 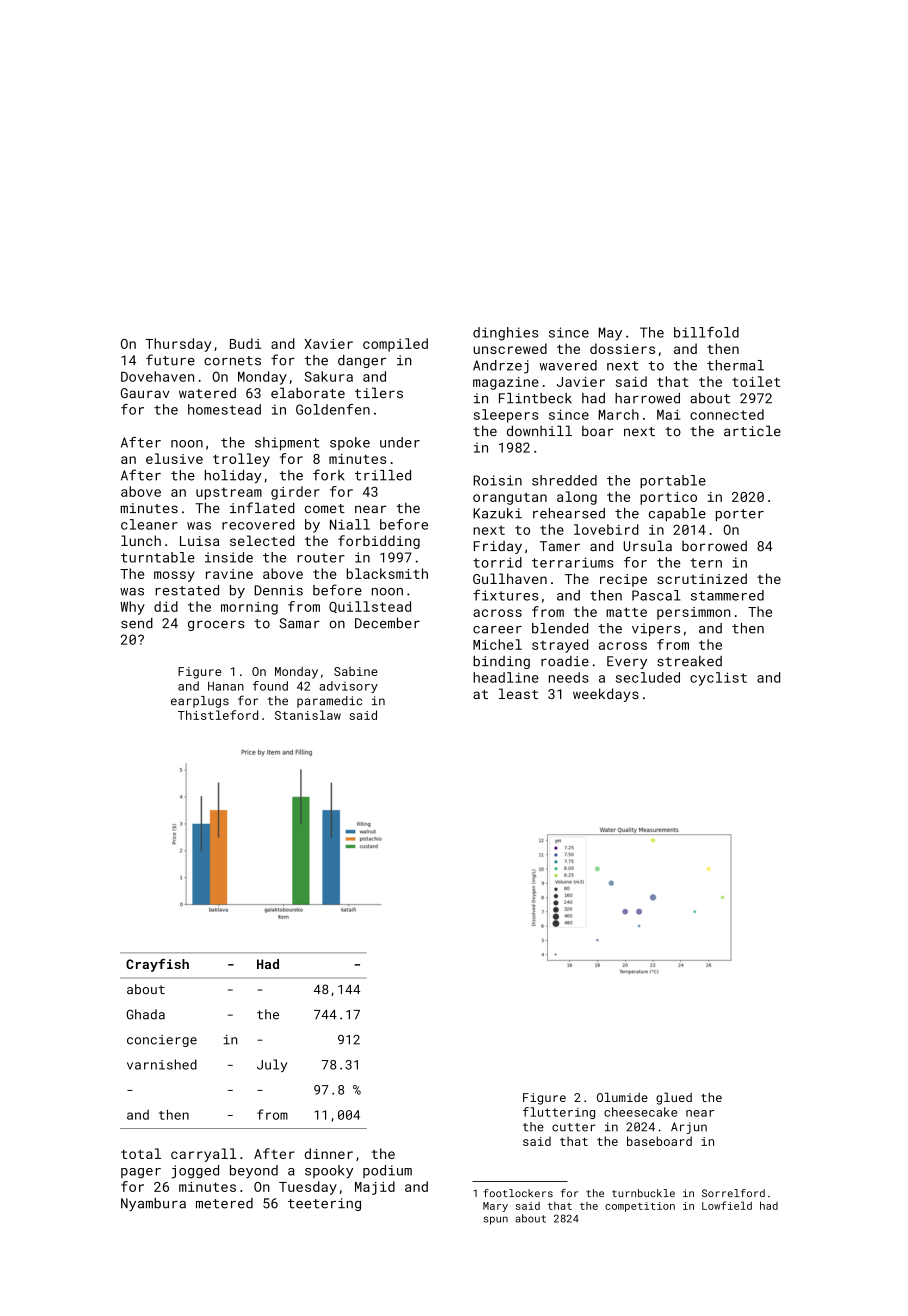 I want to click on Ghada, so click(x=145, y=1014).
